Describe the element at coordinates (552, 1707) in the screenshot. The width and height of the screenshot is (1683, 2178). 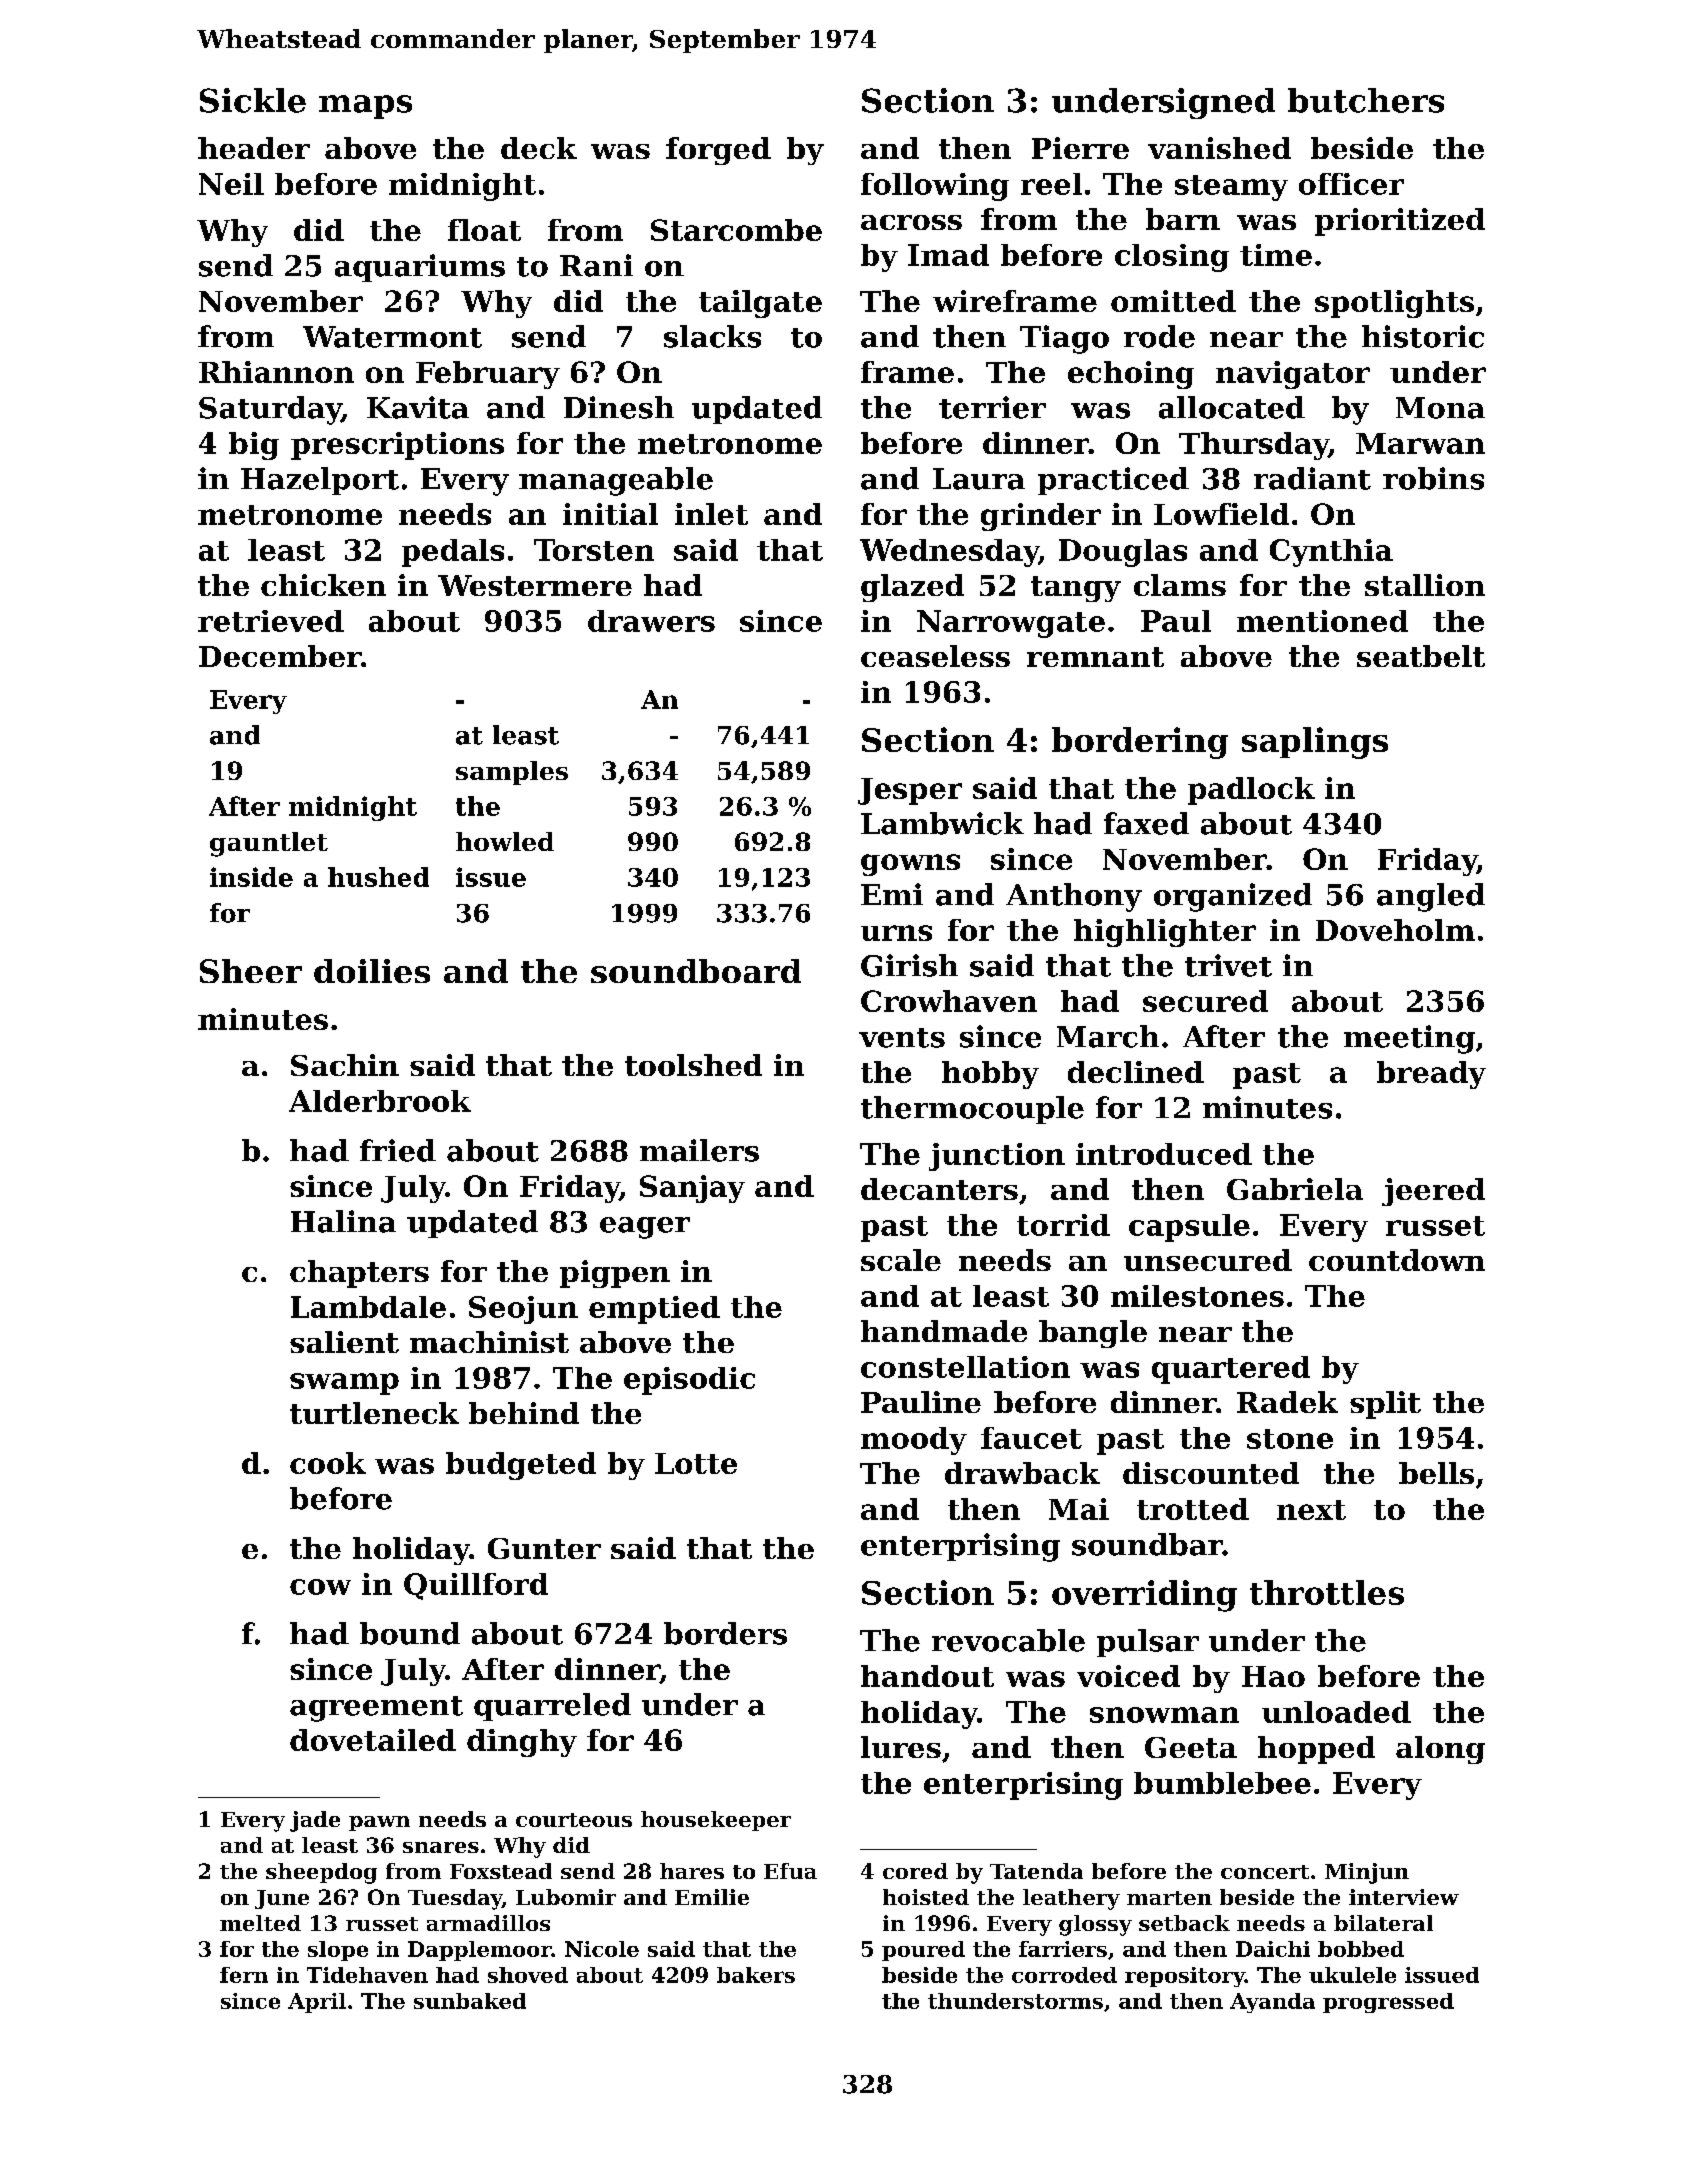
I see `quarreled` at that location.
